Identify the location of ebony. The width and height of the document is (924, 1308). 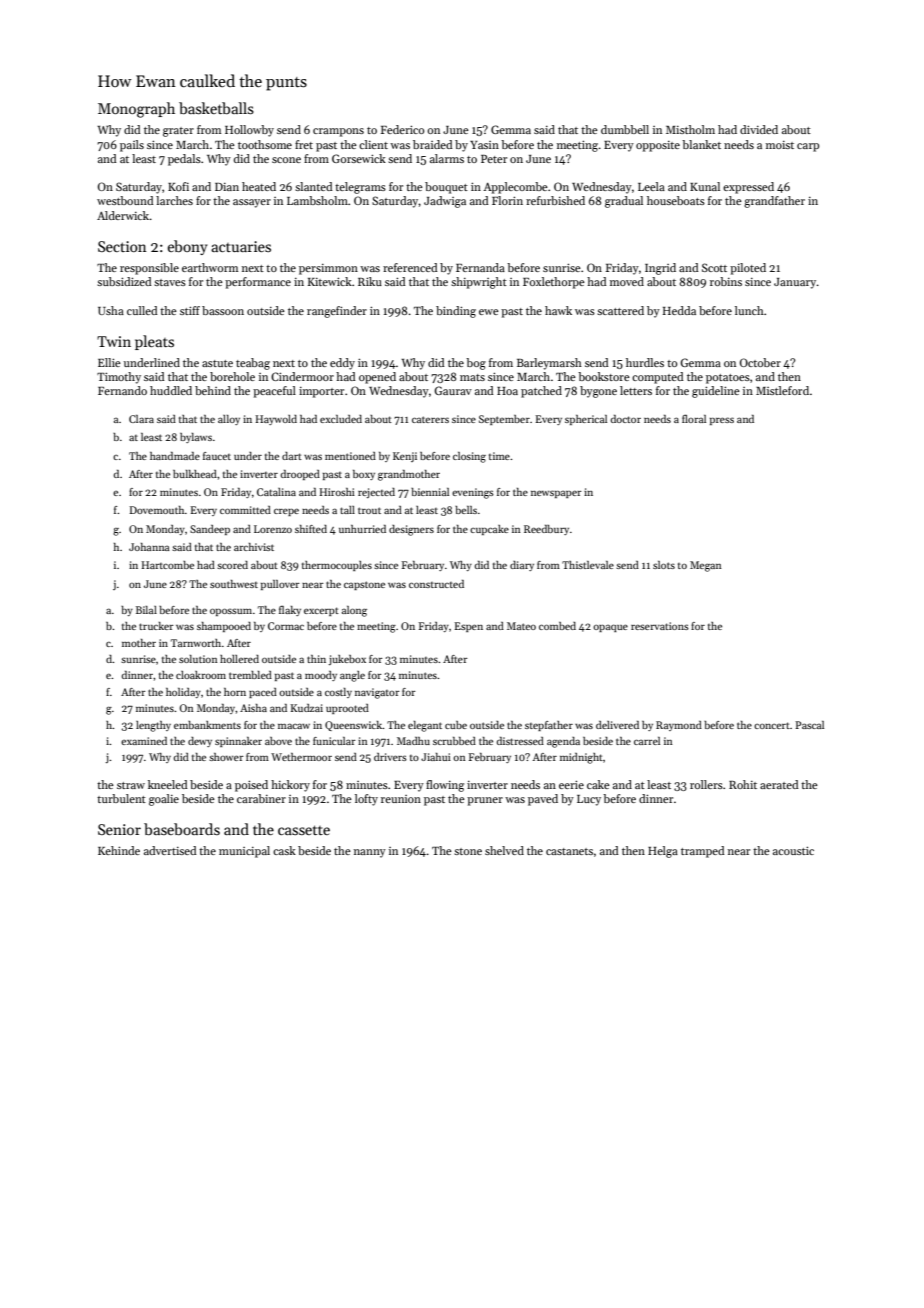
(187, 247).
